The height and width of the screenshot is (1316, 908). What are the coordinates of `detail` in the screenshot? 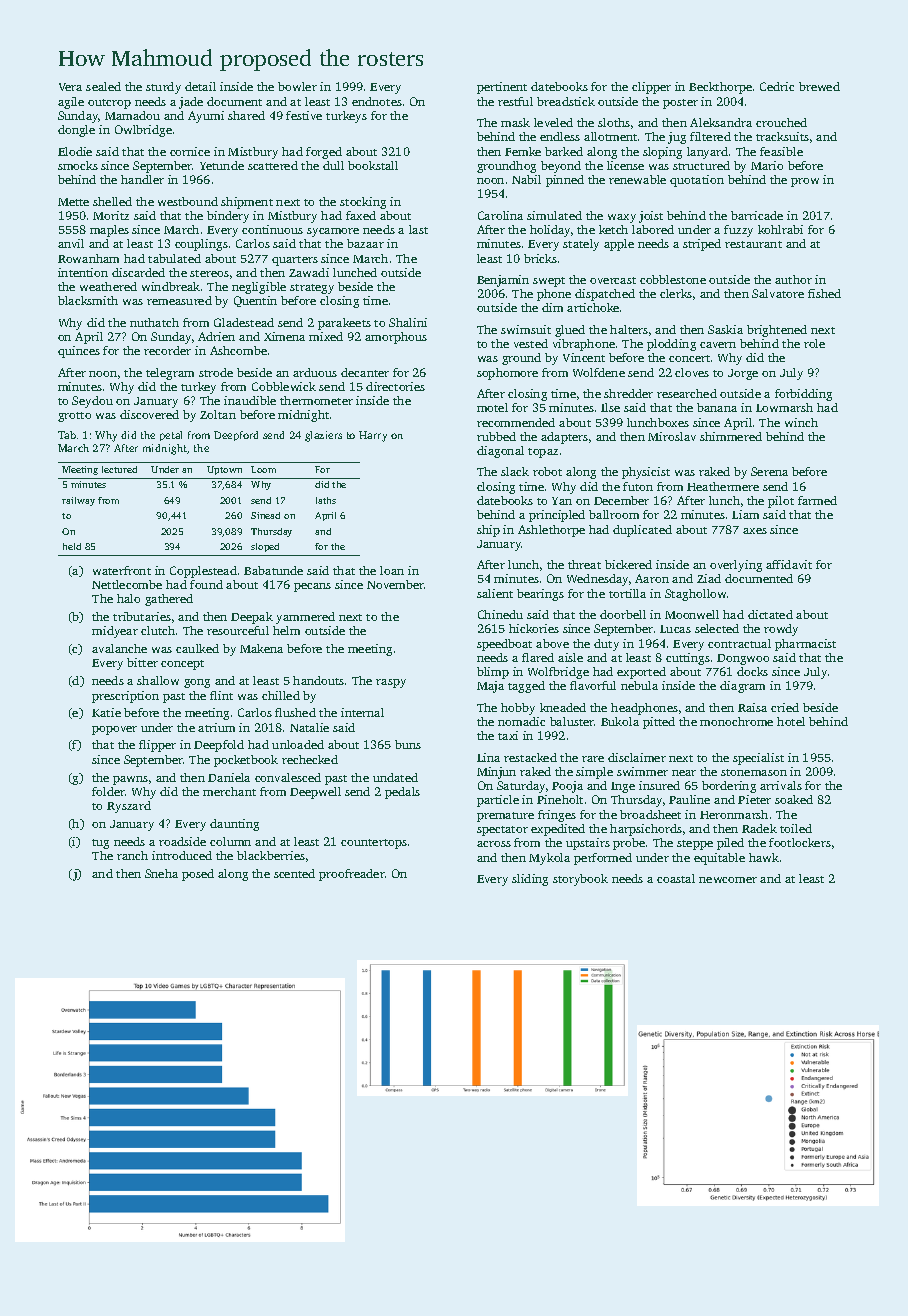 It's located at (200, 86).
